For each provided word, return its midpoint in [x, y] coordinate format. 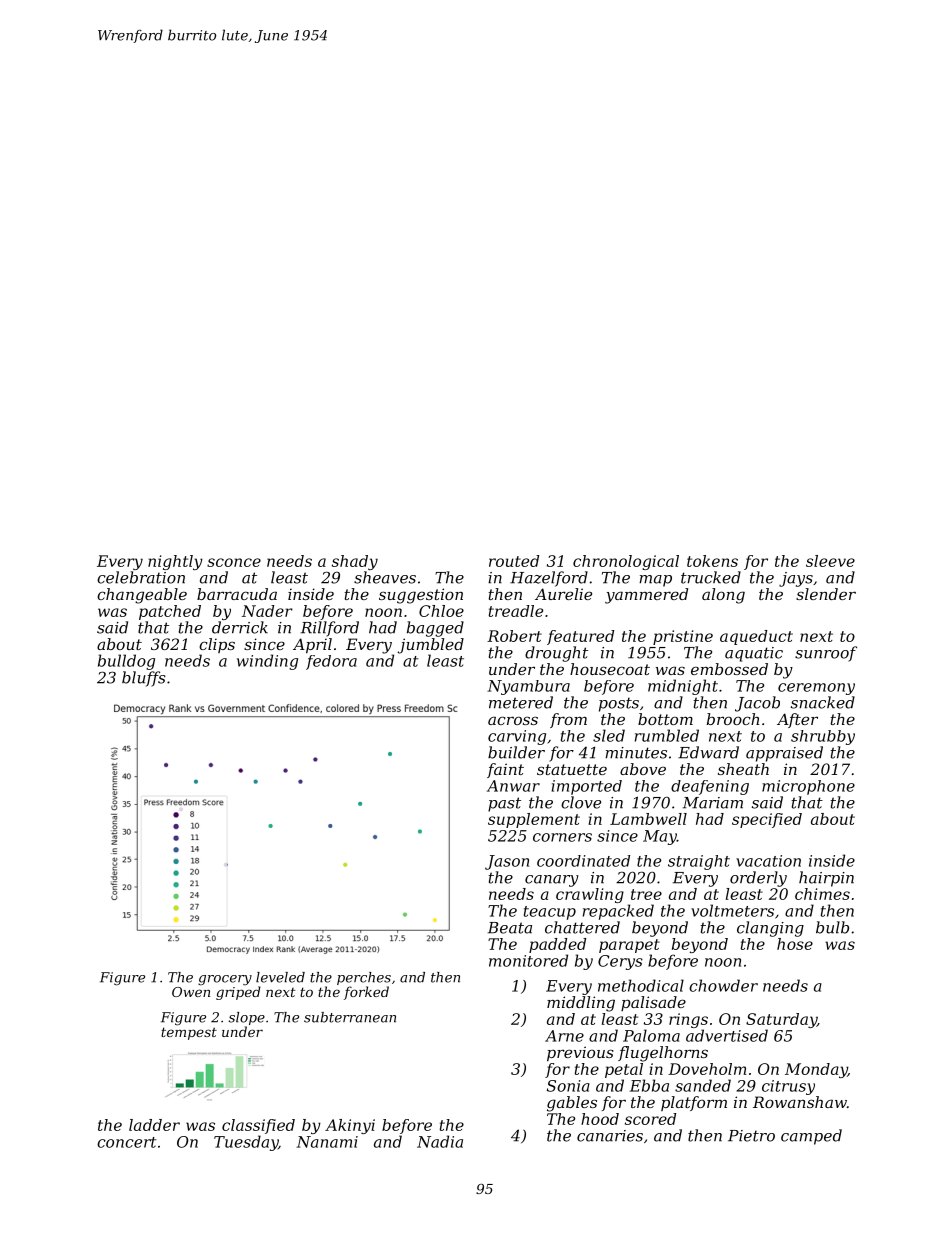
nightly [175, 562]
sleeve [830, 561]
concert [127, 1142]
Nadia [440, 1141]
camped [811, 1137]
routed [514, 561]
